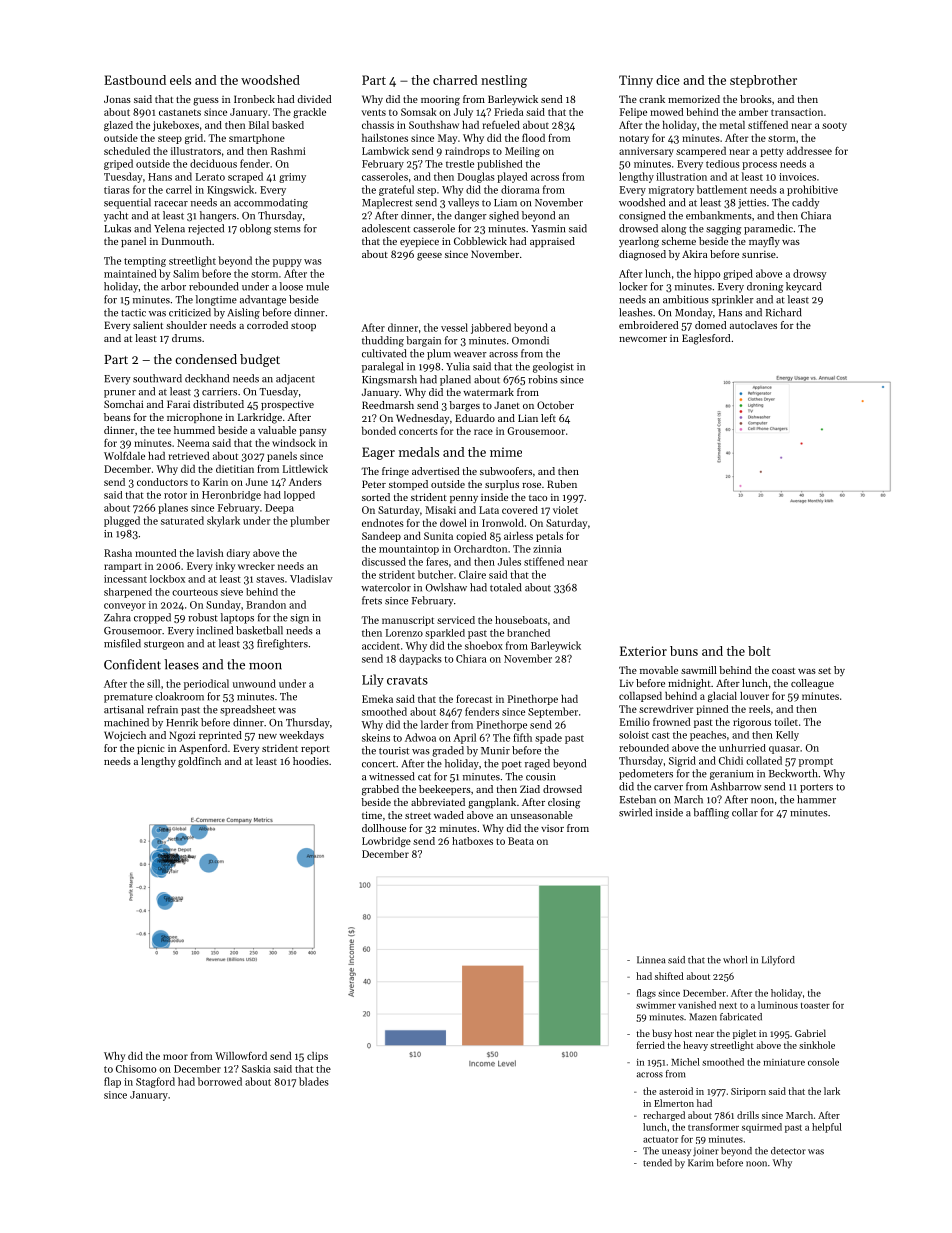  I want to click on borrowed, so click(220, 1081).
